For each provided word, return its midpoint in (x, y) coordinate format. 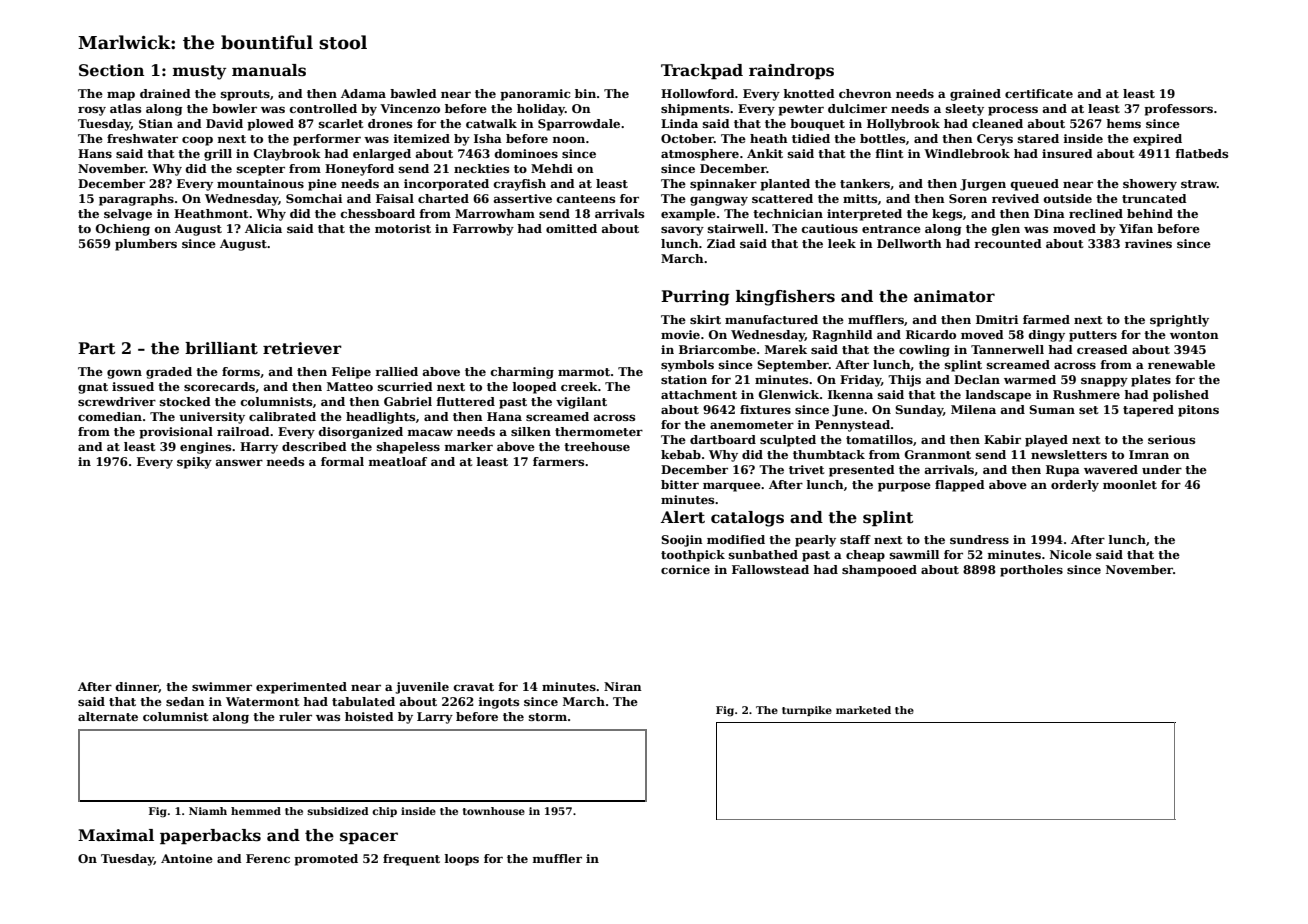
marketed (863, 710)
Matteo (350, 386)
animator (954, 296)
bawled (413, 93)
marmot (584, 372)
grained (975, 95)
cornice (685, 569)
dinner (137, 687)
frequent (411, 860)
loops (462, 860)
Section (111, 70)
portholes (1031, 571)
